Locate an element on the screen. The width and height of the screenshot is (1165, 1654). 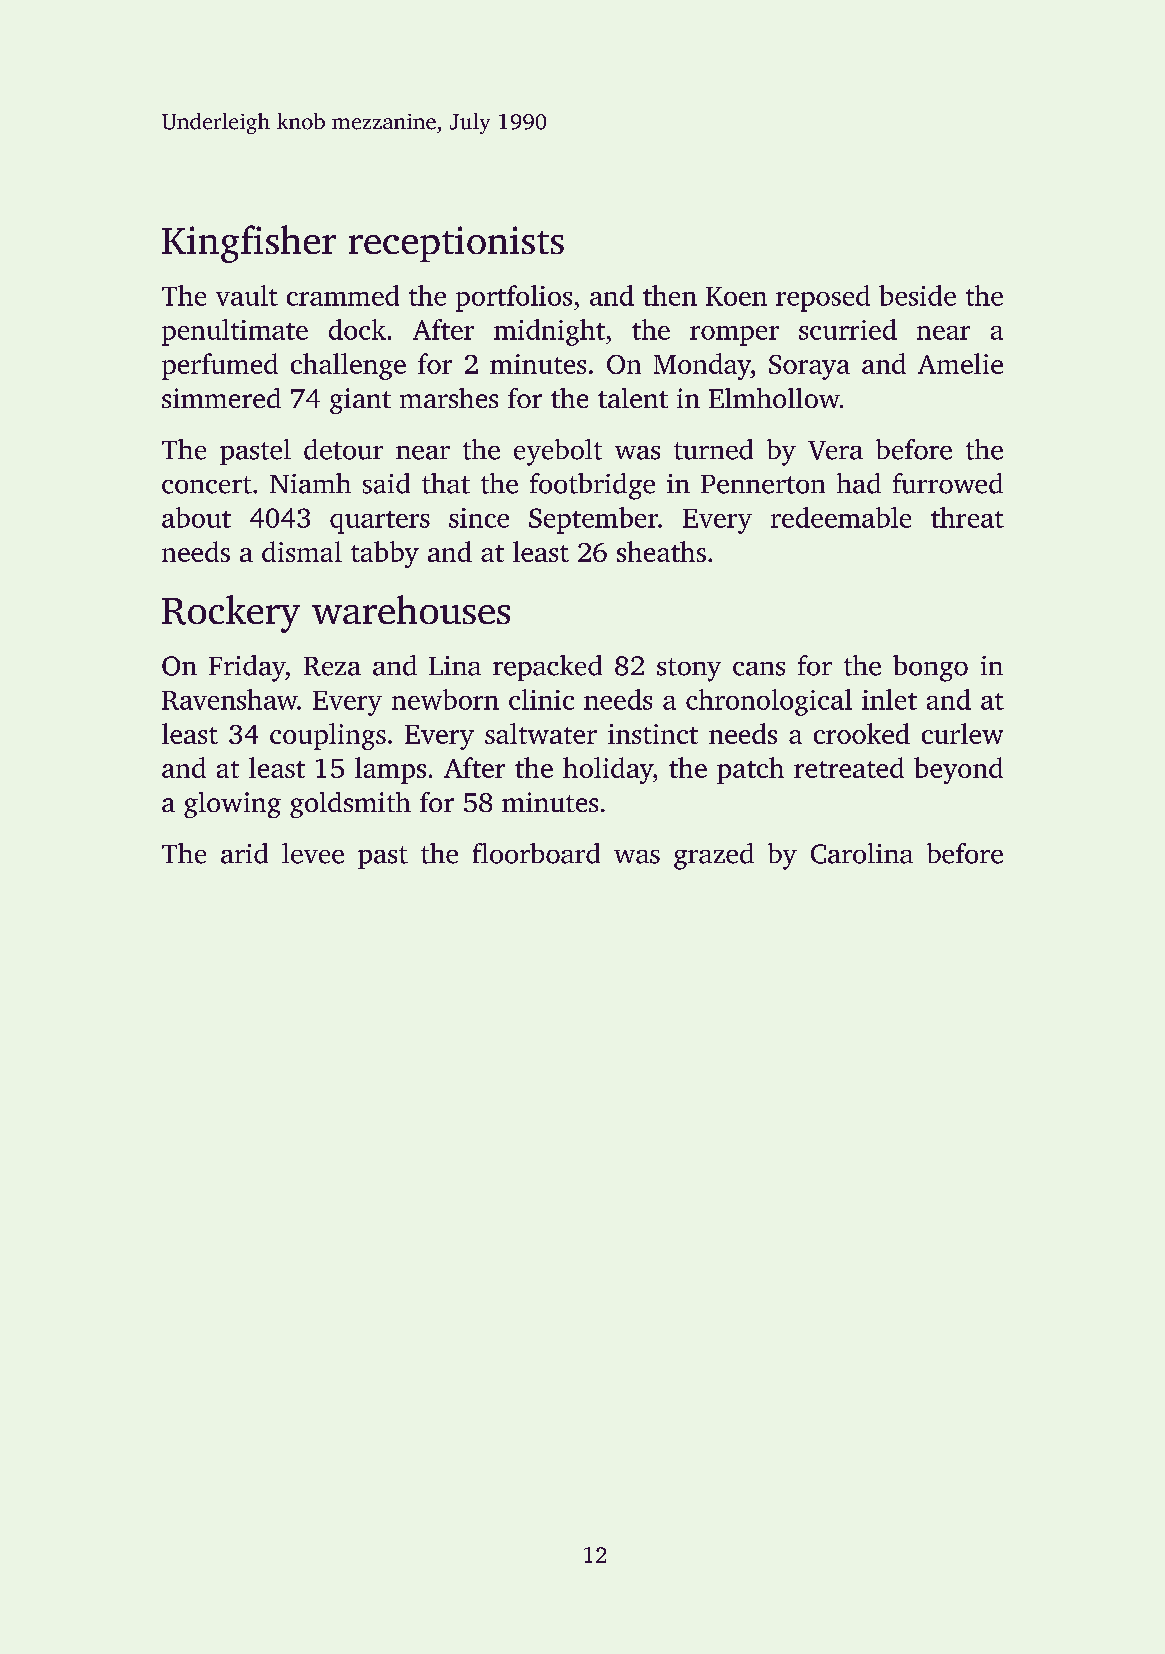
Kingfisher is located at coordinates (249, 244).
